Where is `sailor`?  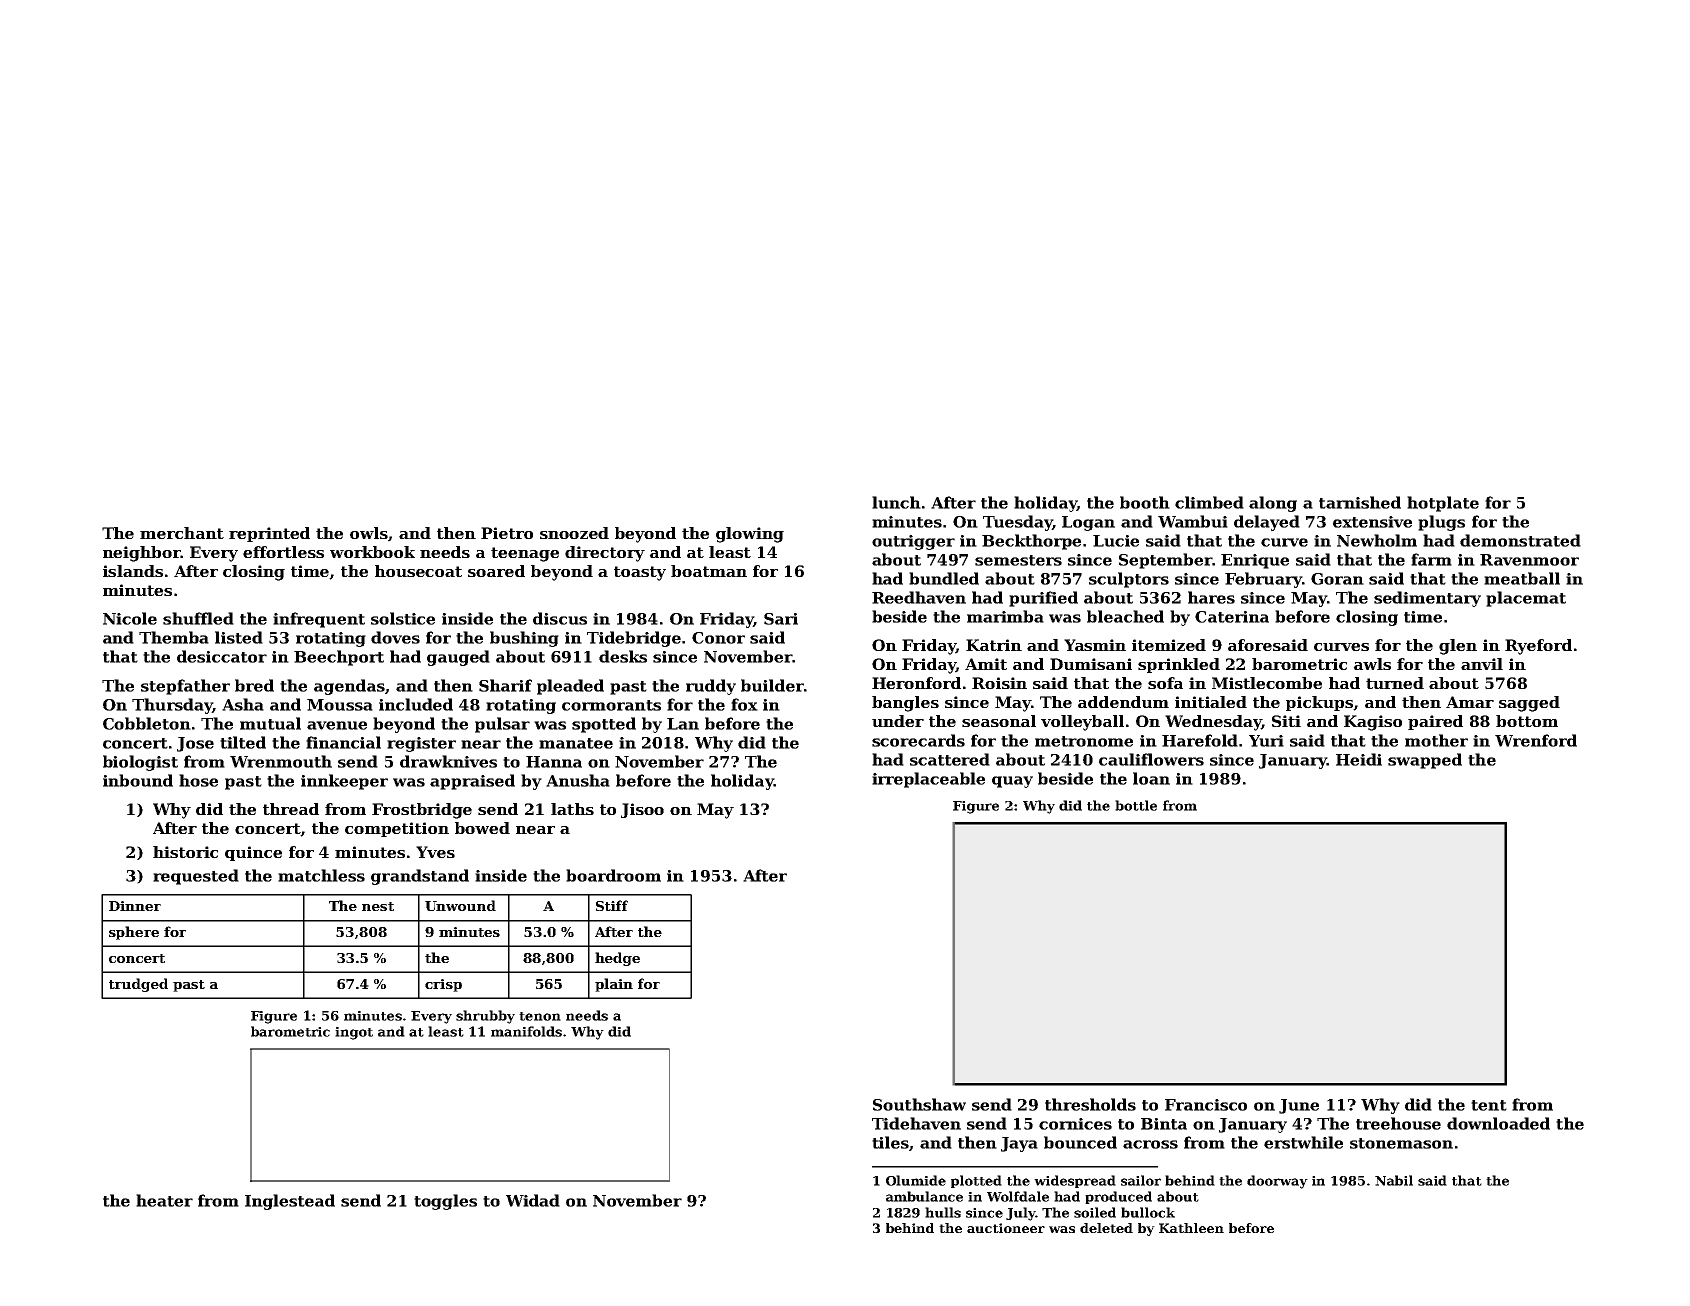
sailor is located at coordinates (1141, 1180).
